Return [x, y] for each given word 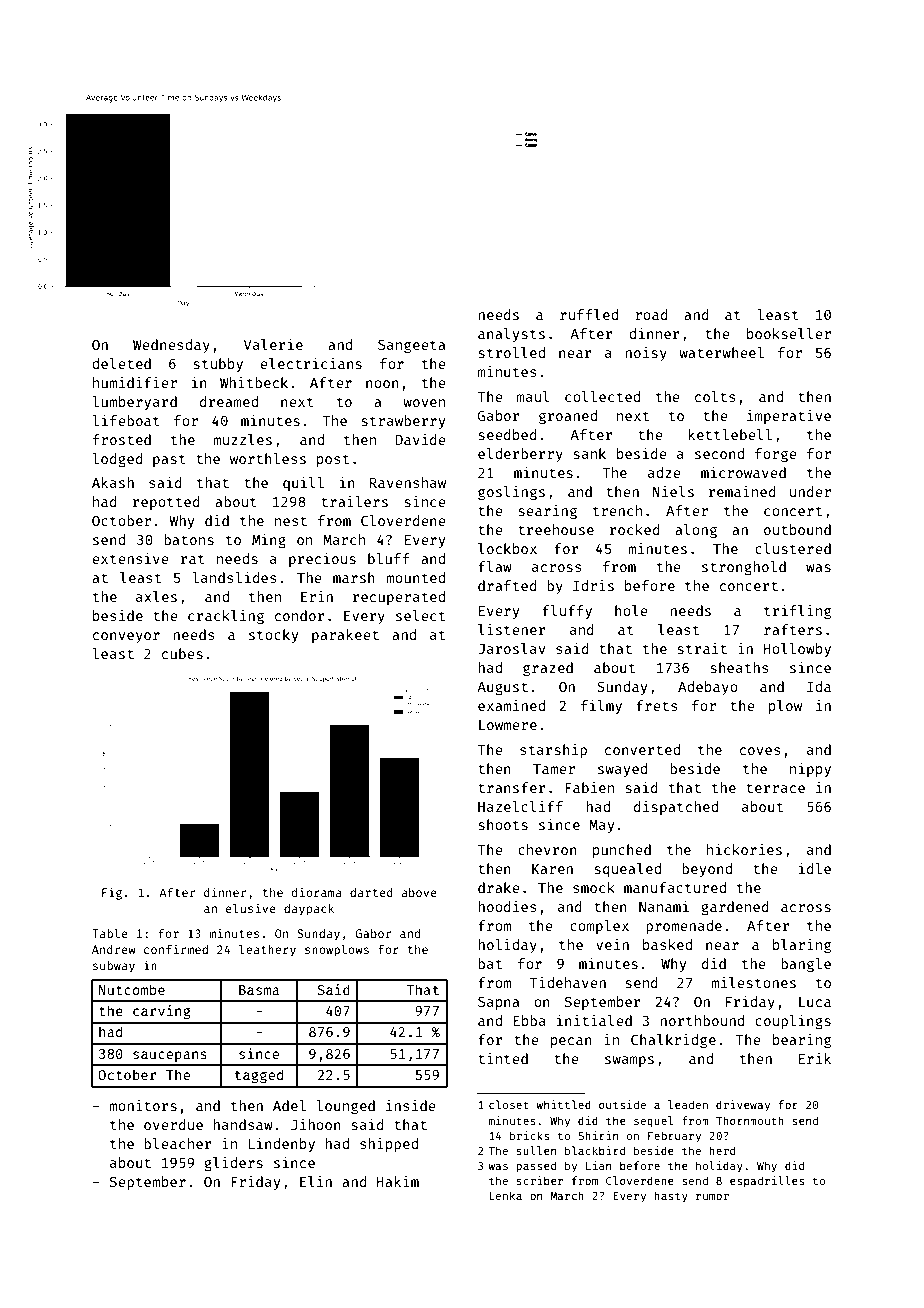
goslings [511, 493]
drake [498, 887]
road [651, 314]
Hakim [398, 1181]
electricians [311, 363]
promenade [684, 927]
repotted [166, 503]
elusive [251, 908]
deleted [121, 363]
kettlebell [730, 434]
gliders [233, 1164]
